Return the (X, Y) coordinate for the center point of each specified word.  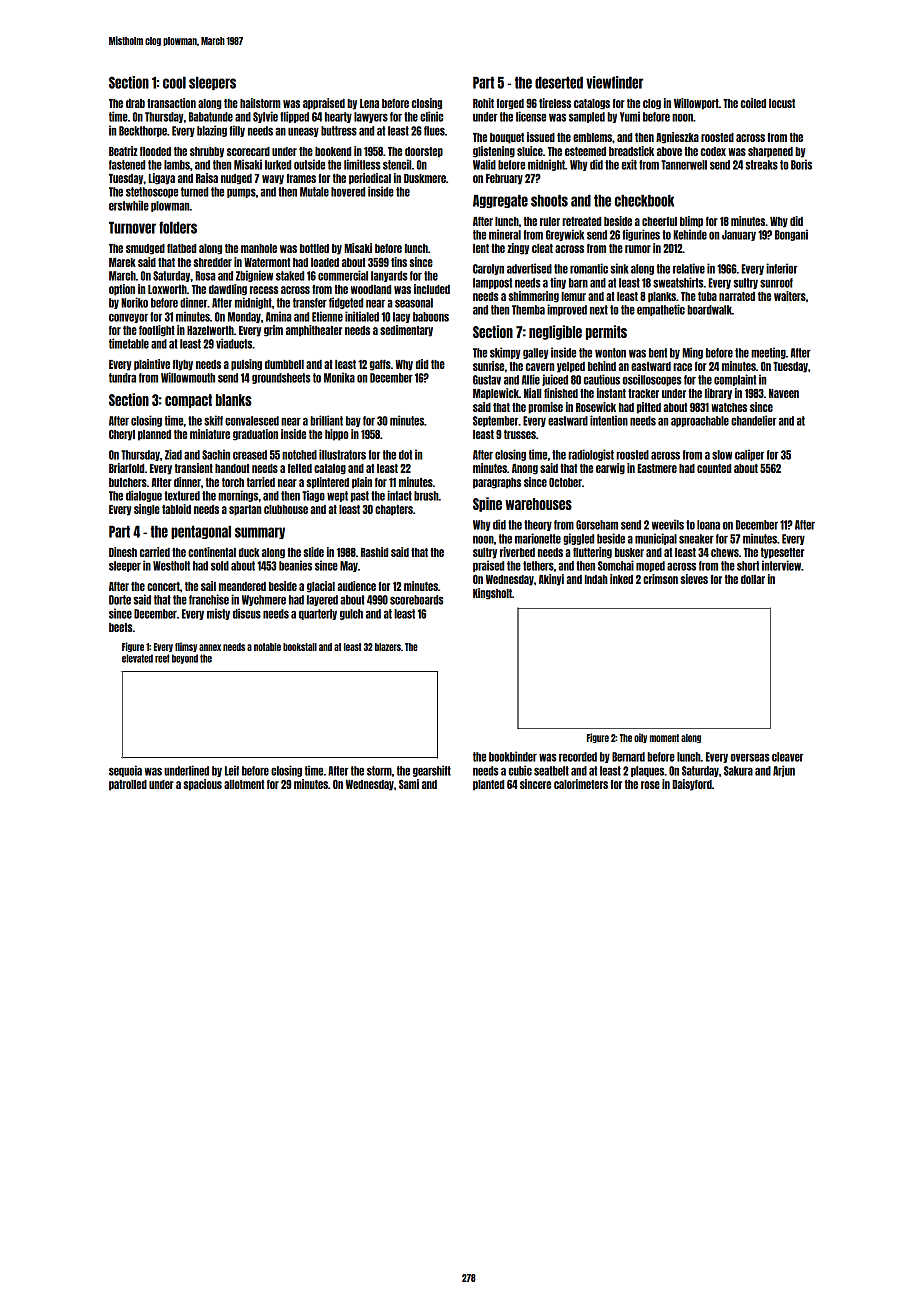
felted (300, 468)
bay (353, 421)
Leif (232, 770)
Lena (369, 103)
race (682, 367)
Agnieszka (677, 138)
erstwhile (129, 205)
